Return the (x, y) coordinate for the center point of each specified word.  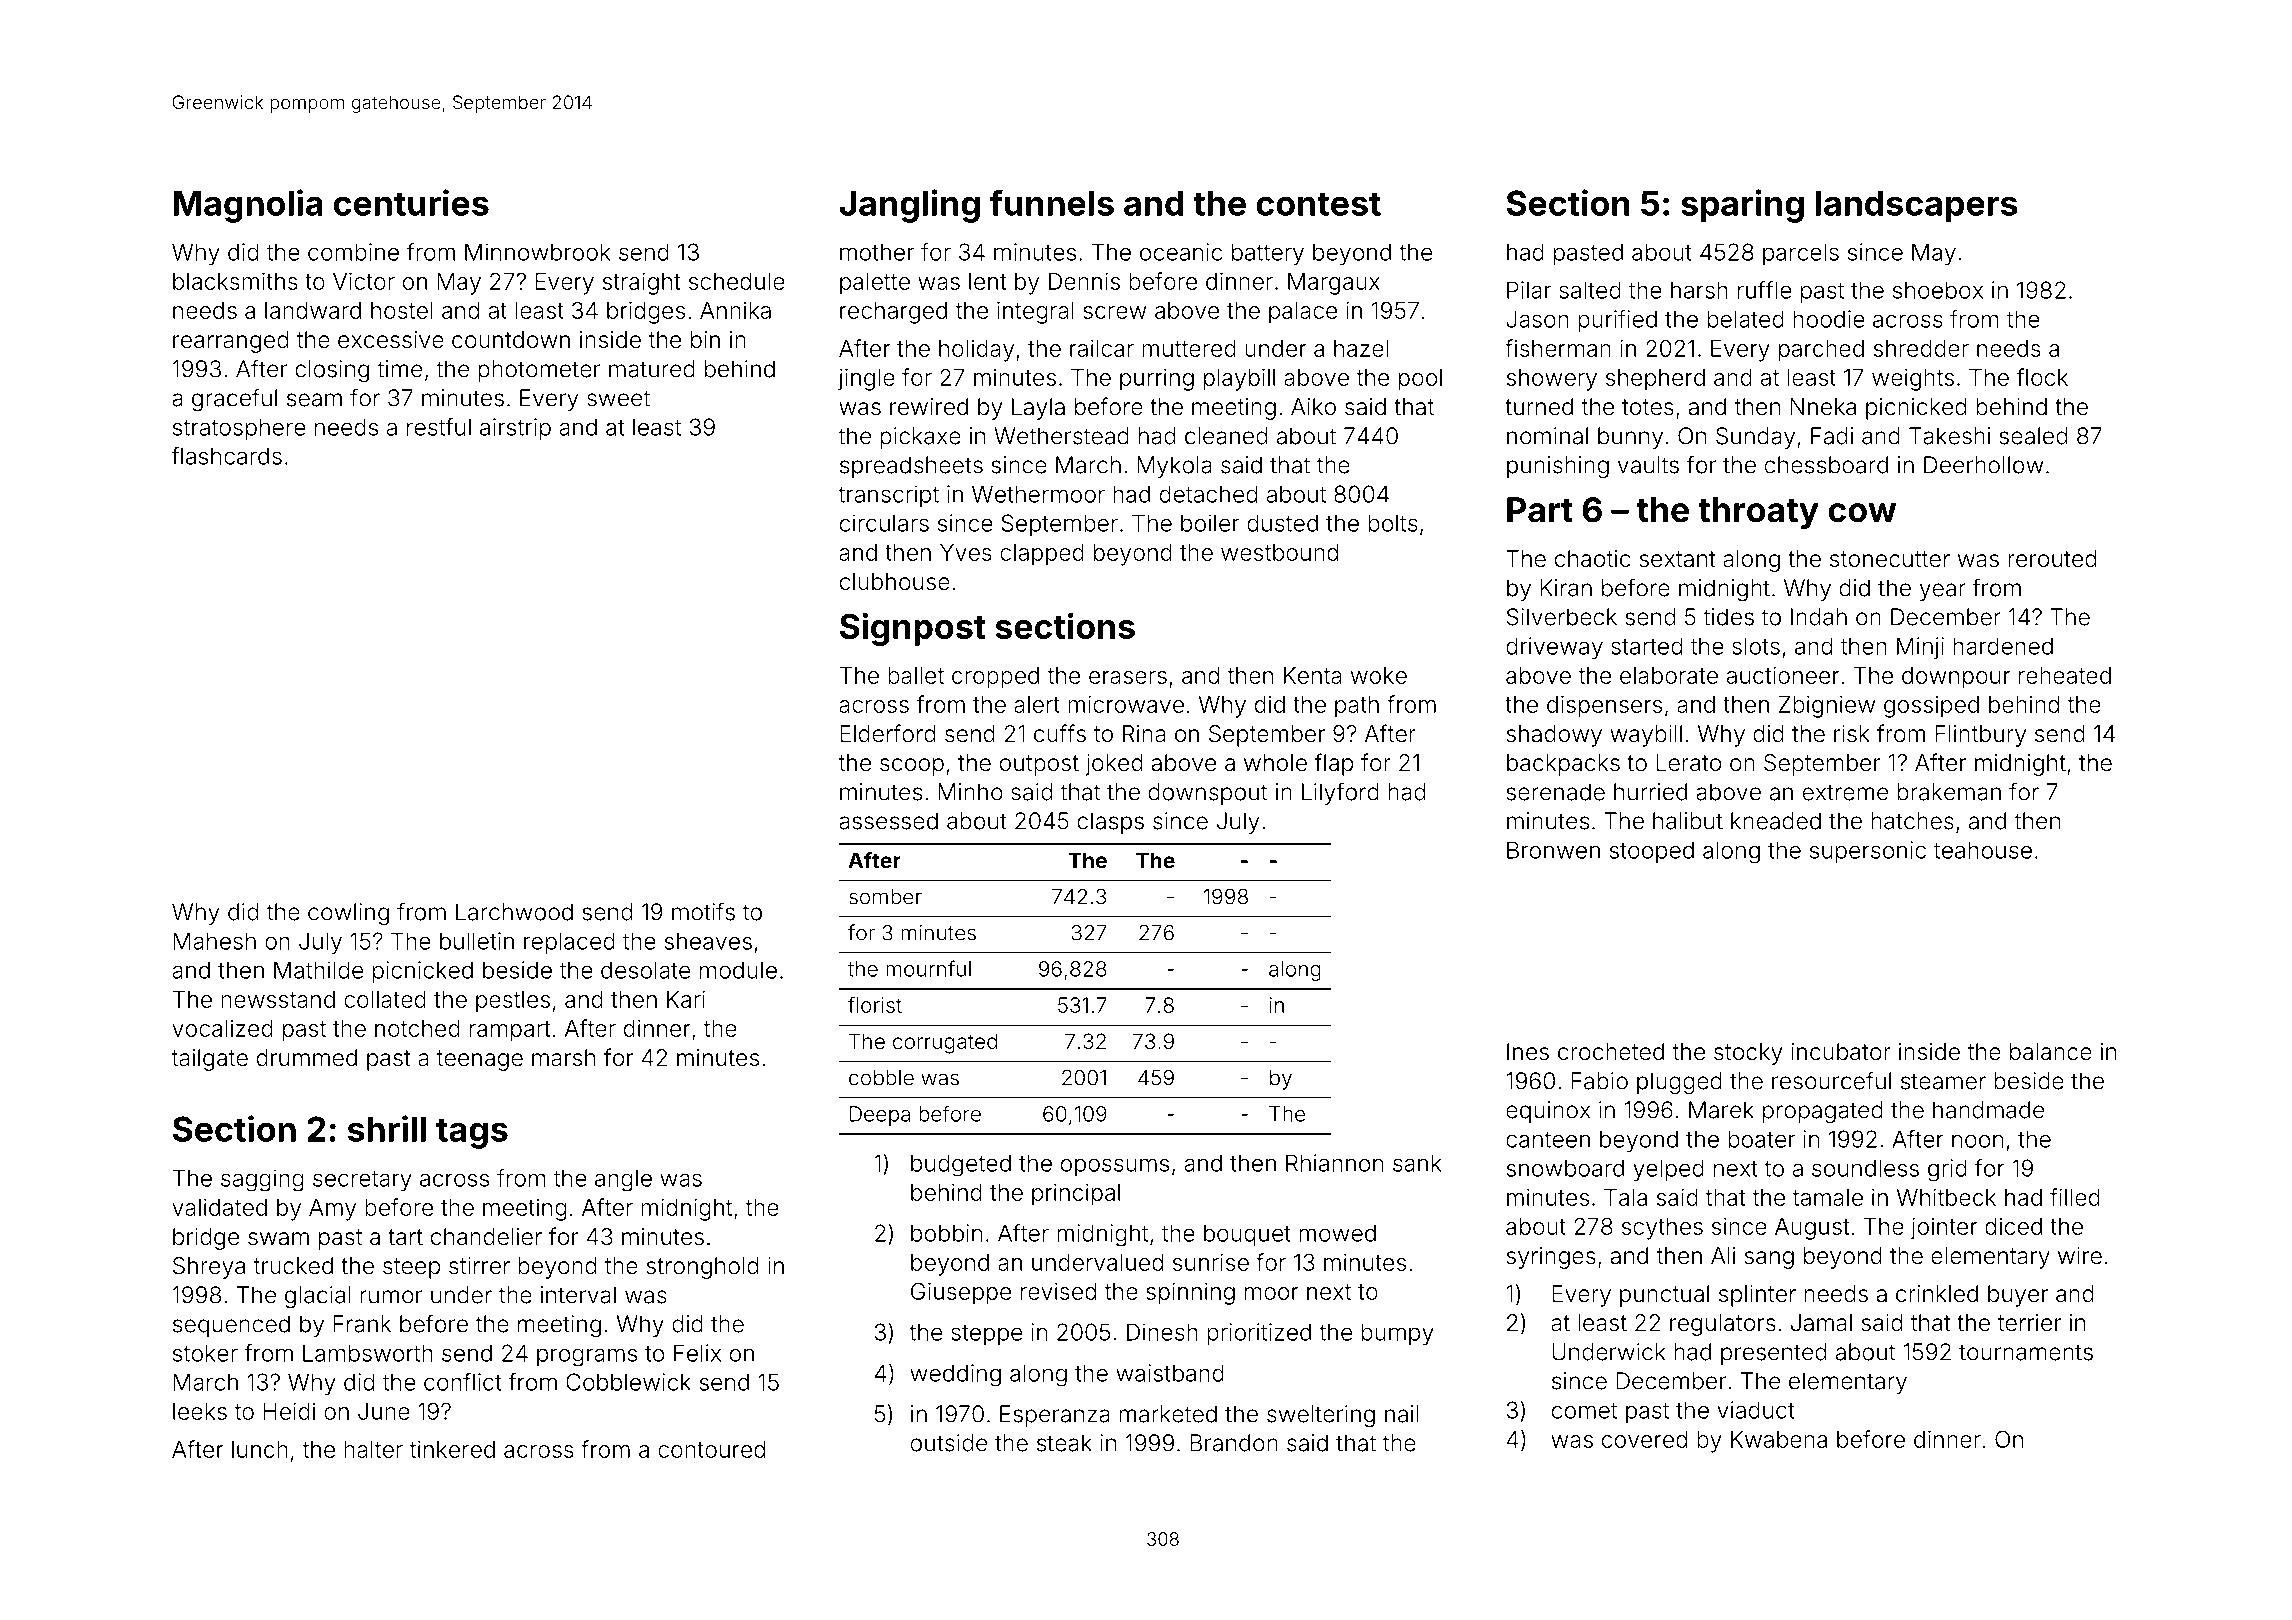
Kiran (1566, 588)
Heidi (289, 1411)
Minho (970, 792)
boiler (1210, 523)
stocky (1748, 1054)
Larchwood (514, 912)
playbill (1239, 379)
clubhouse (895, 582)
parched (1821, 351)
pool (1420, 380)
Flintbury (1980, 736)
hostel (402, 310)
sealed (2033, 436)
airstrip (515, 429)
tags (472, 1133)
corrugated (945, 1043)
